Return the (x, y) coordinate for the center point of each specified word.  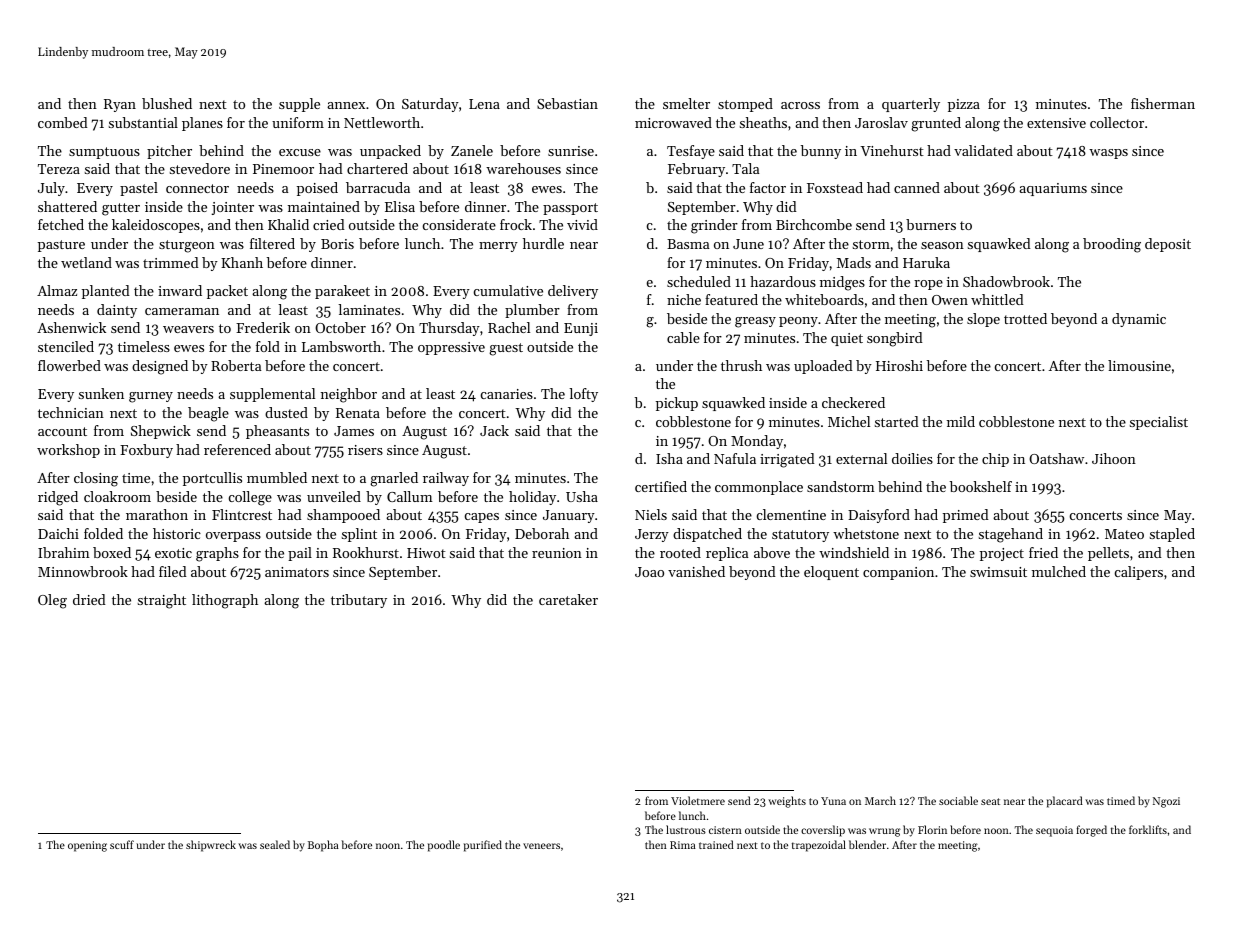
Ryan (120, 105)
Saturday (430, 105)
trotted (1025, 318)
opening (87, 846)
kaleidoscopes (156, 226)
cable (683, 337)
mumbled (277, 477)
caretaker (568, 599)
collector (1117, 122)
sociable (958, 800)
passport (570, 209)
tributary (359, 601)
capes (482, 518)
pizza (964, 105)
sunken (101, 393)
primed (966, 516)
